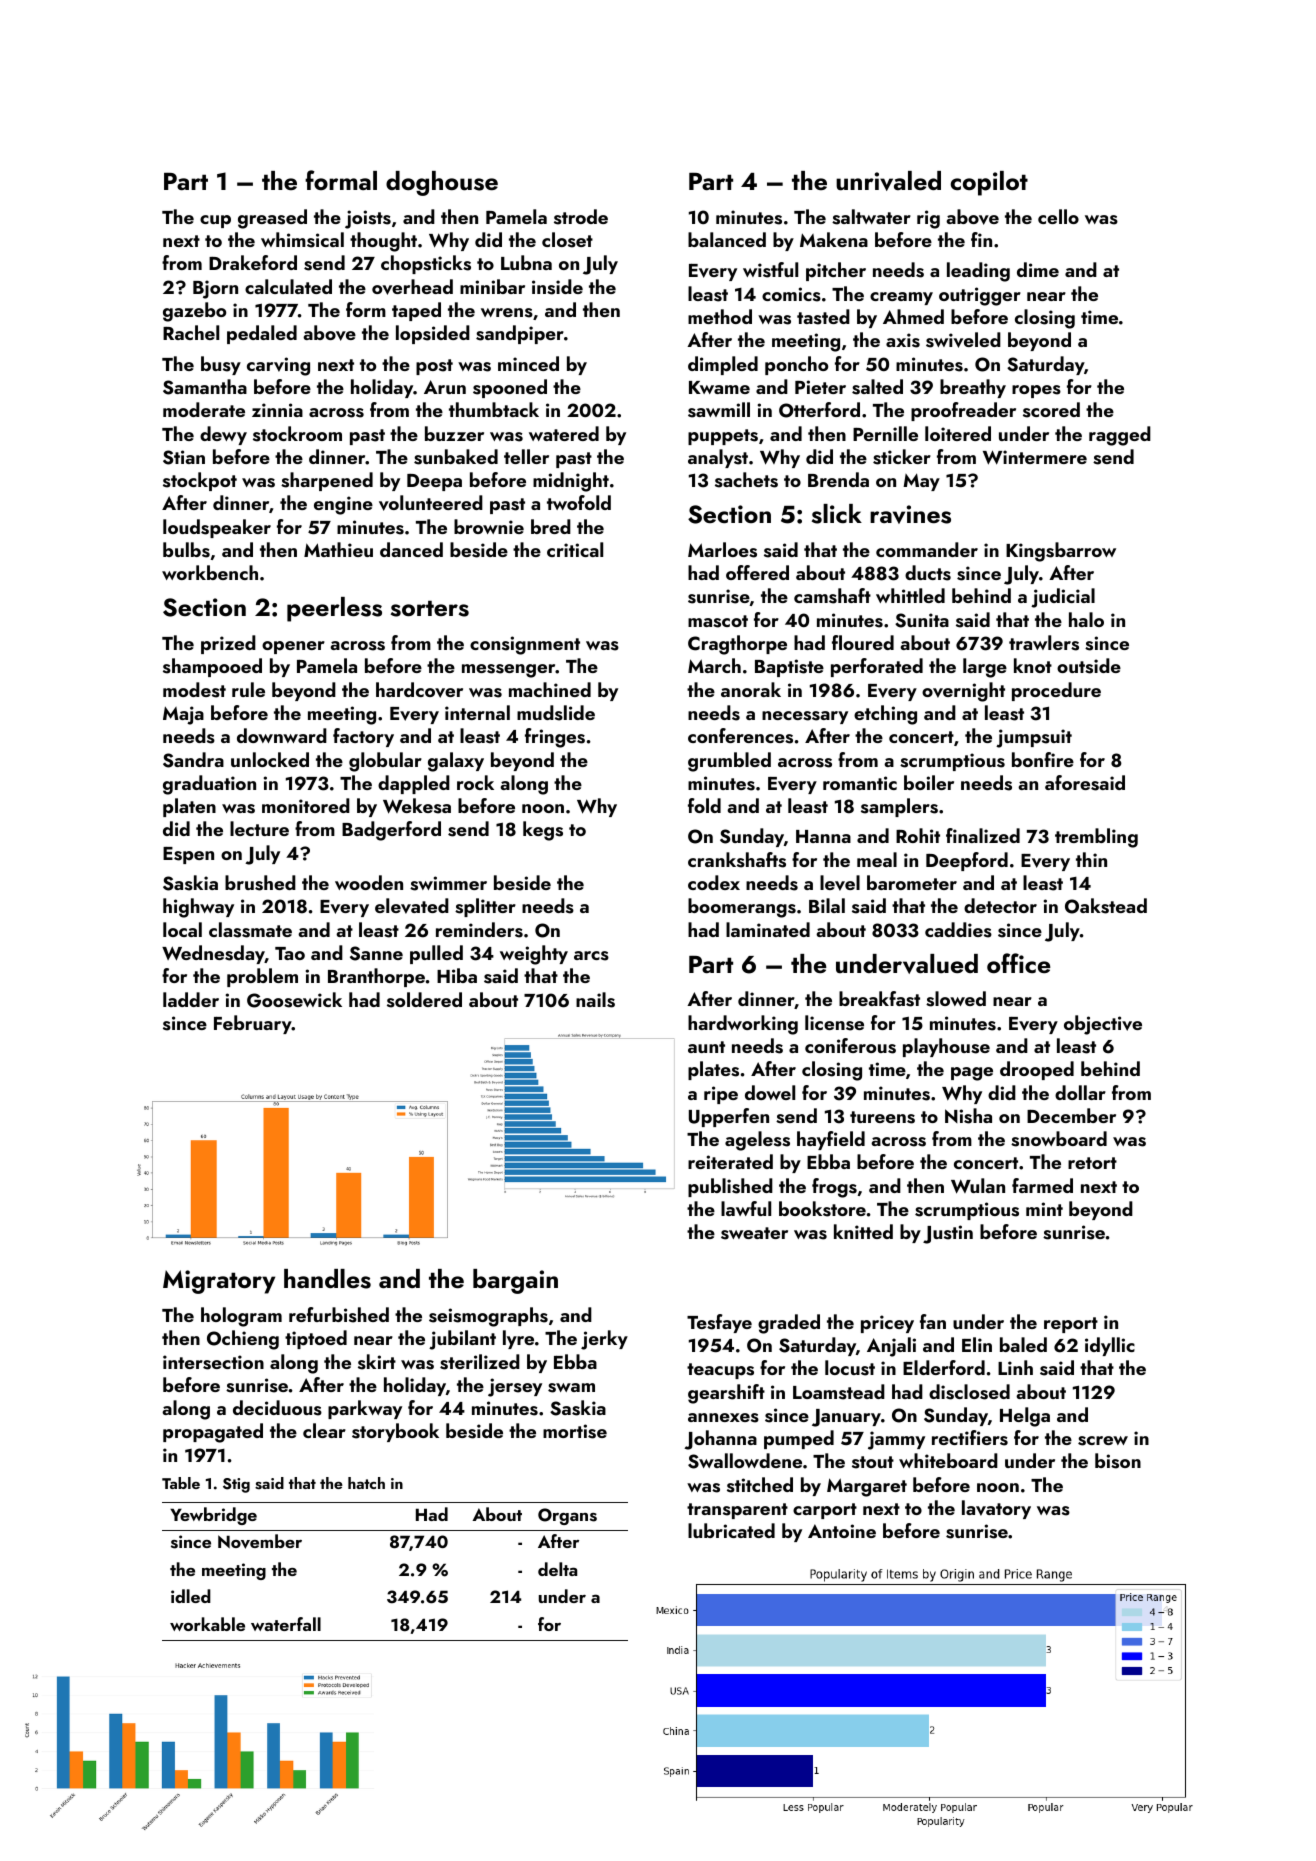  What do you see at coordinates (219, 1282) in the screenshot?
I see `Migratory` at bounding box center [219, 1282].
